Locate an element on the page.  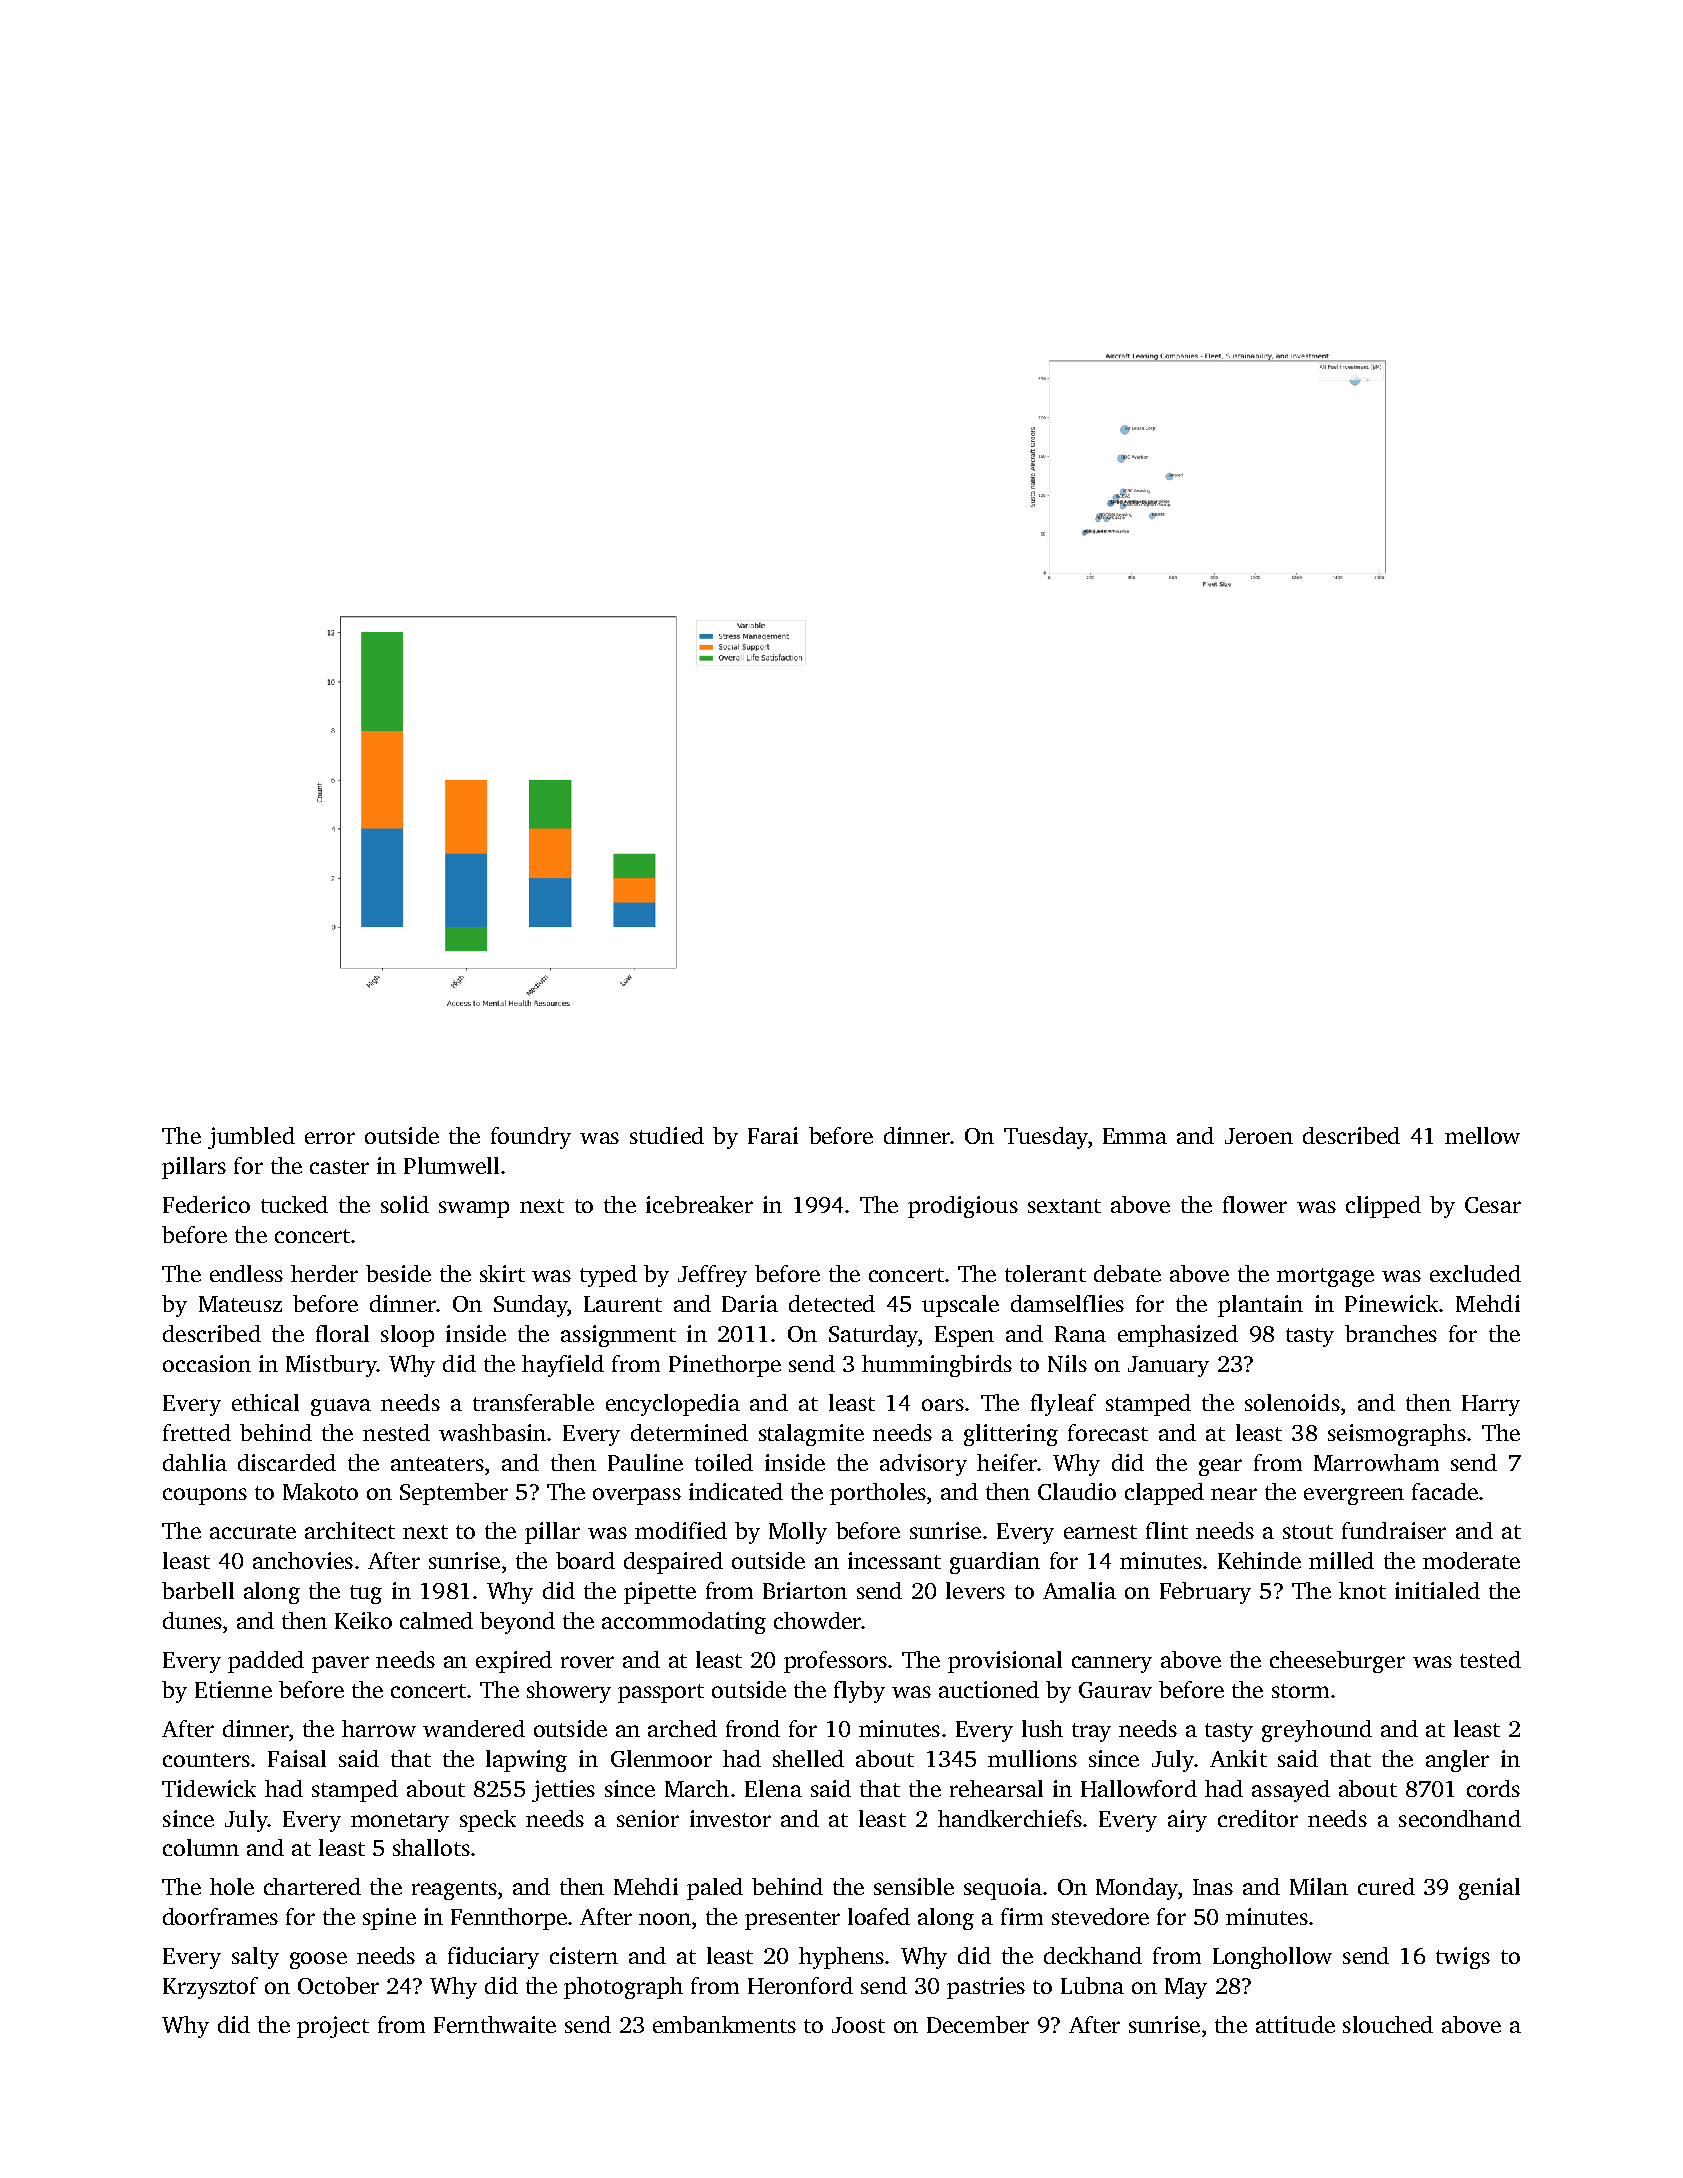
mellow is located at coordinates (1482, 1135).
